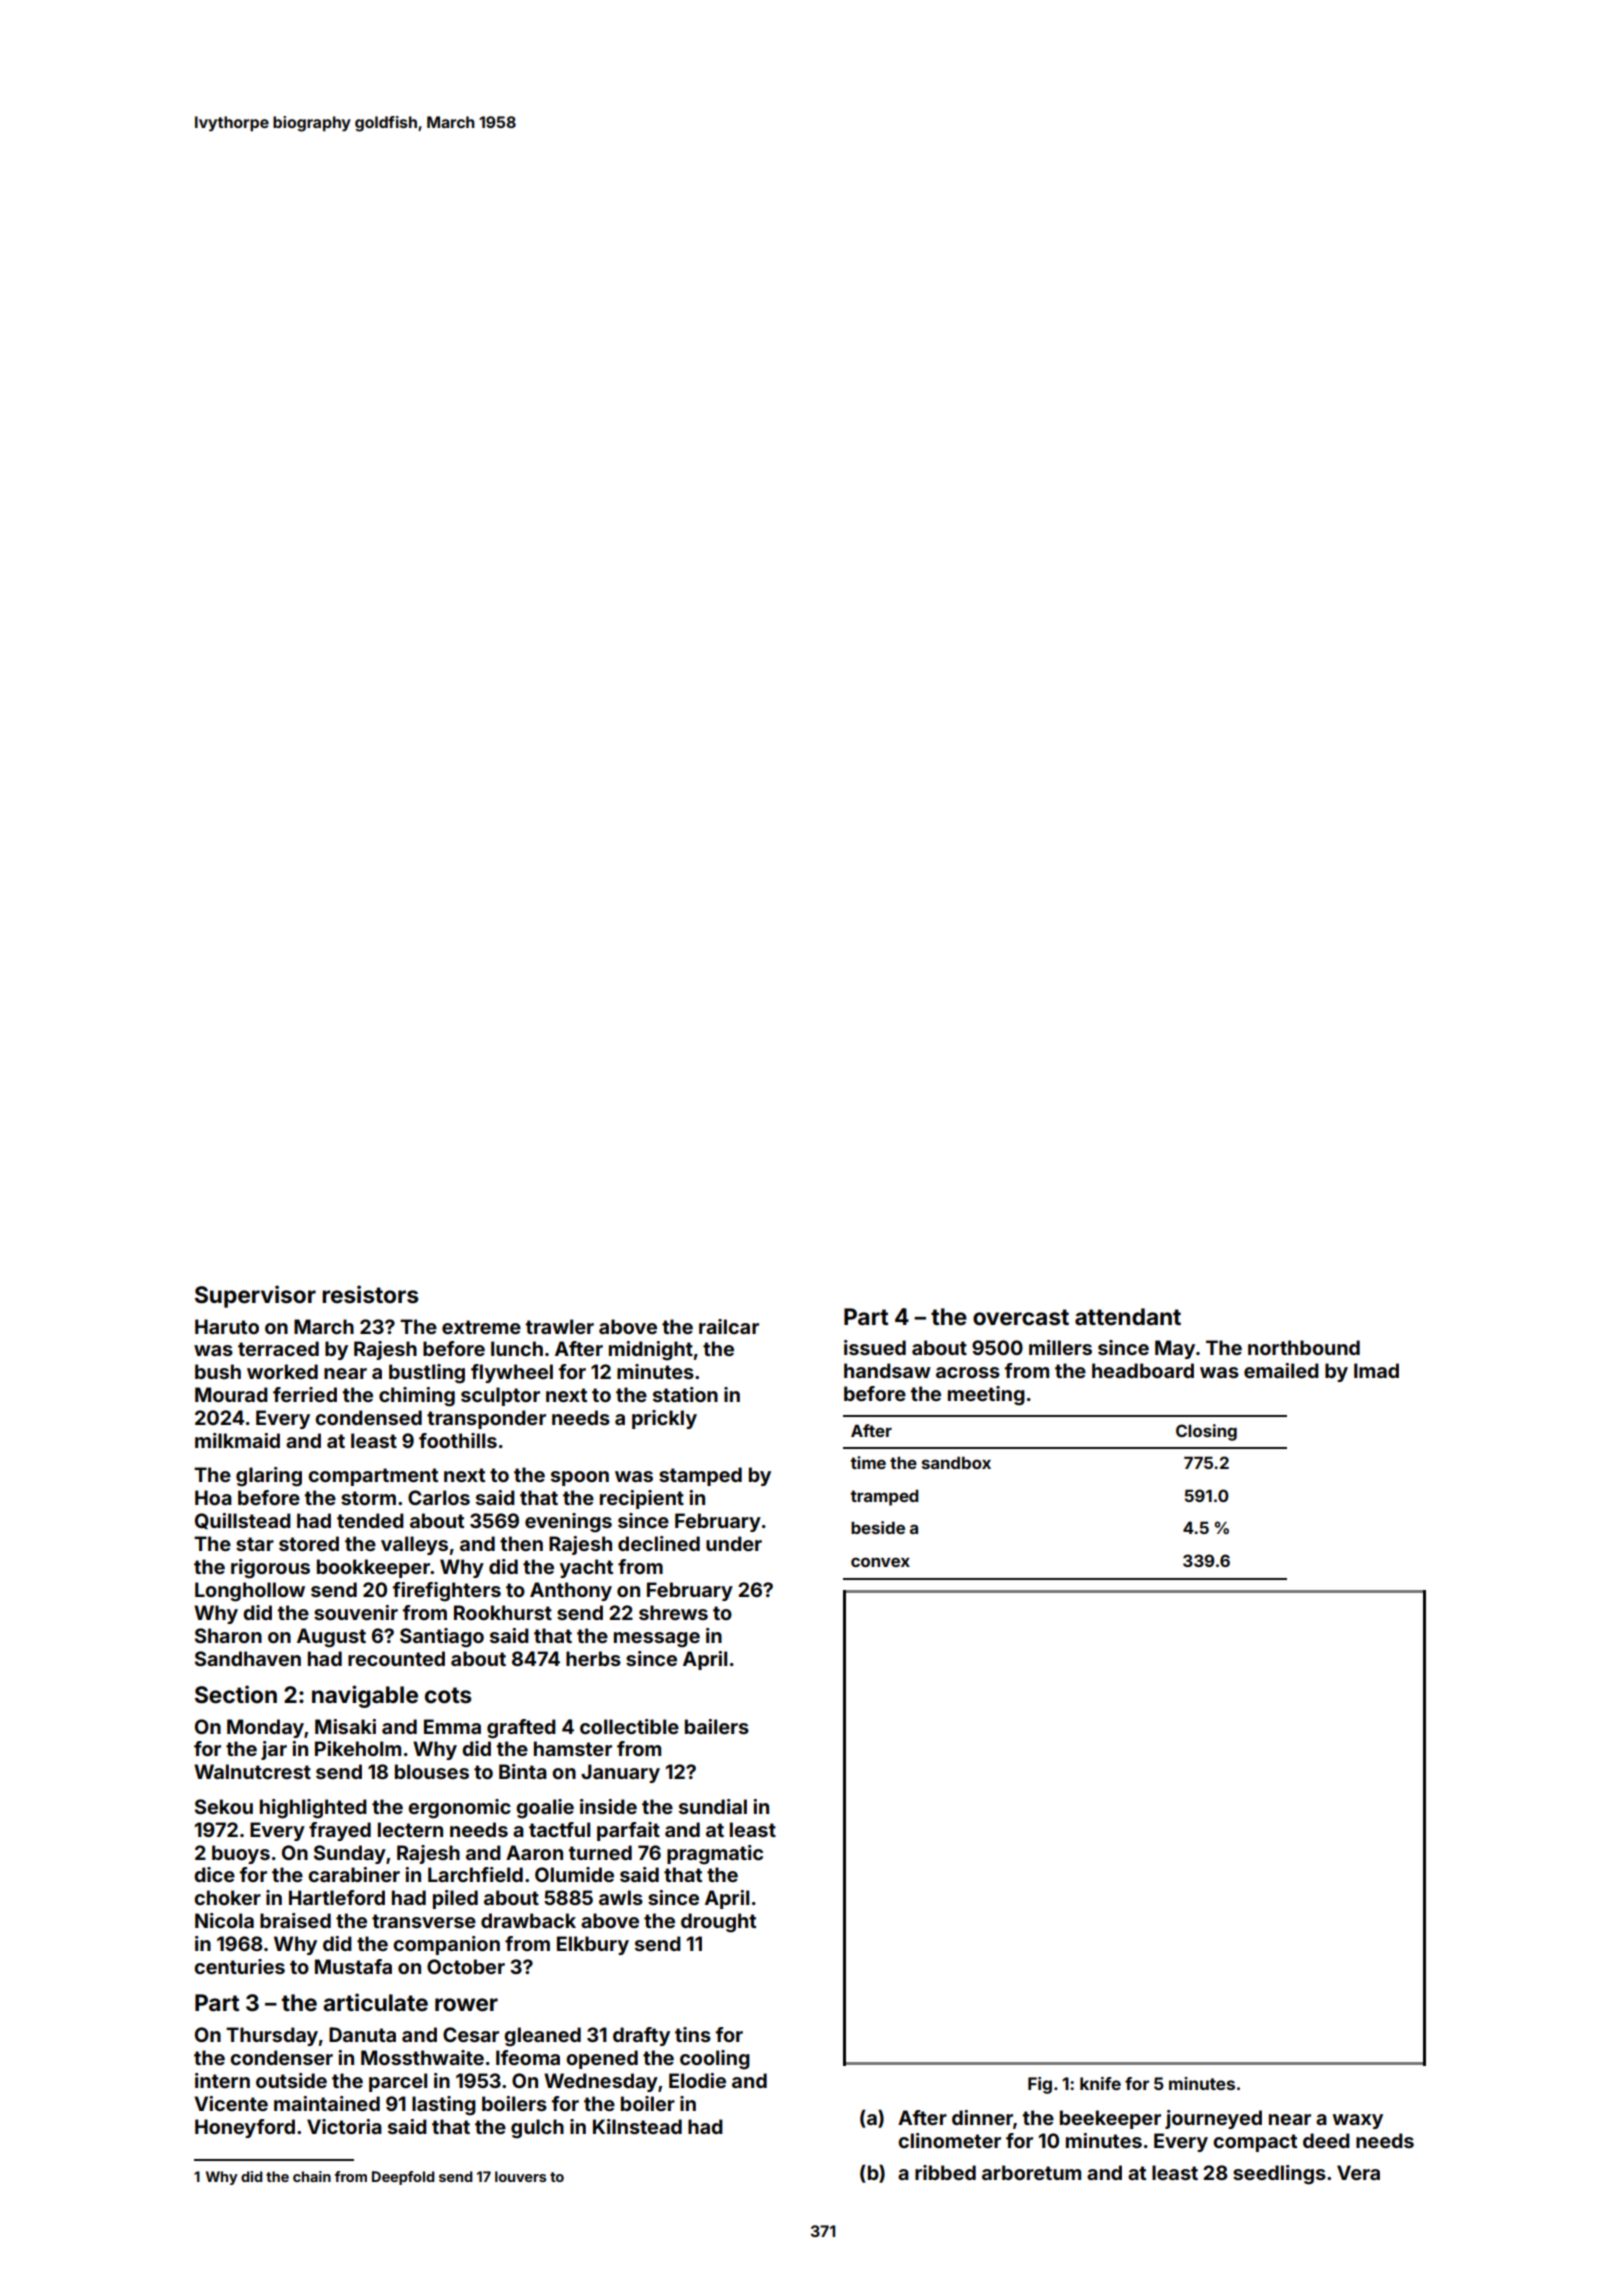  Describe the element at coordinates (620, 1773) in the screenshot. I see `January` at that location.
